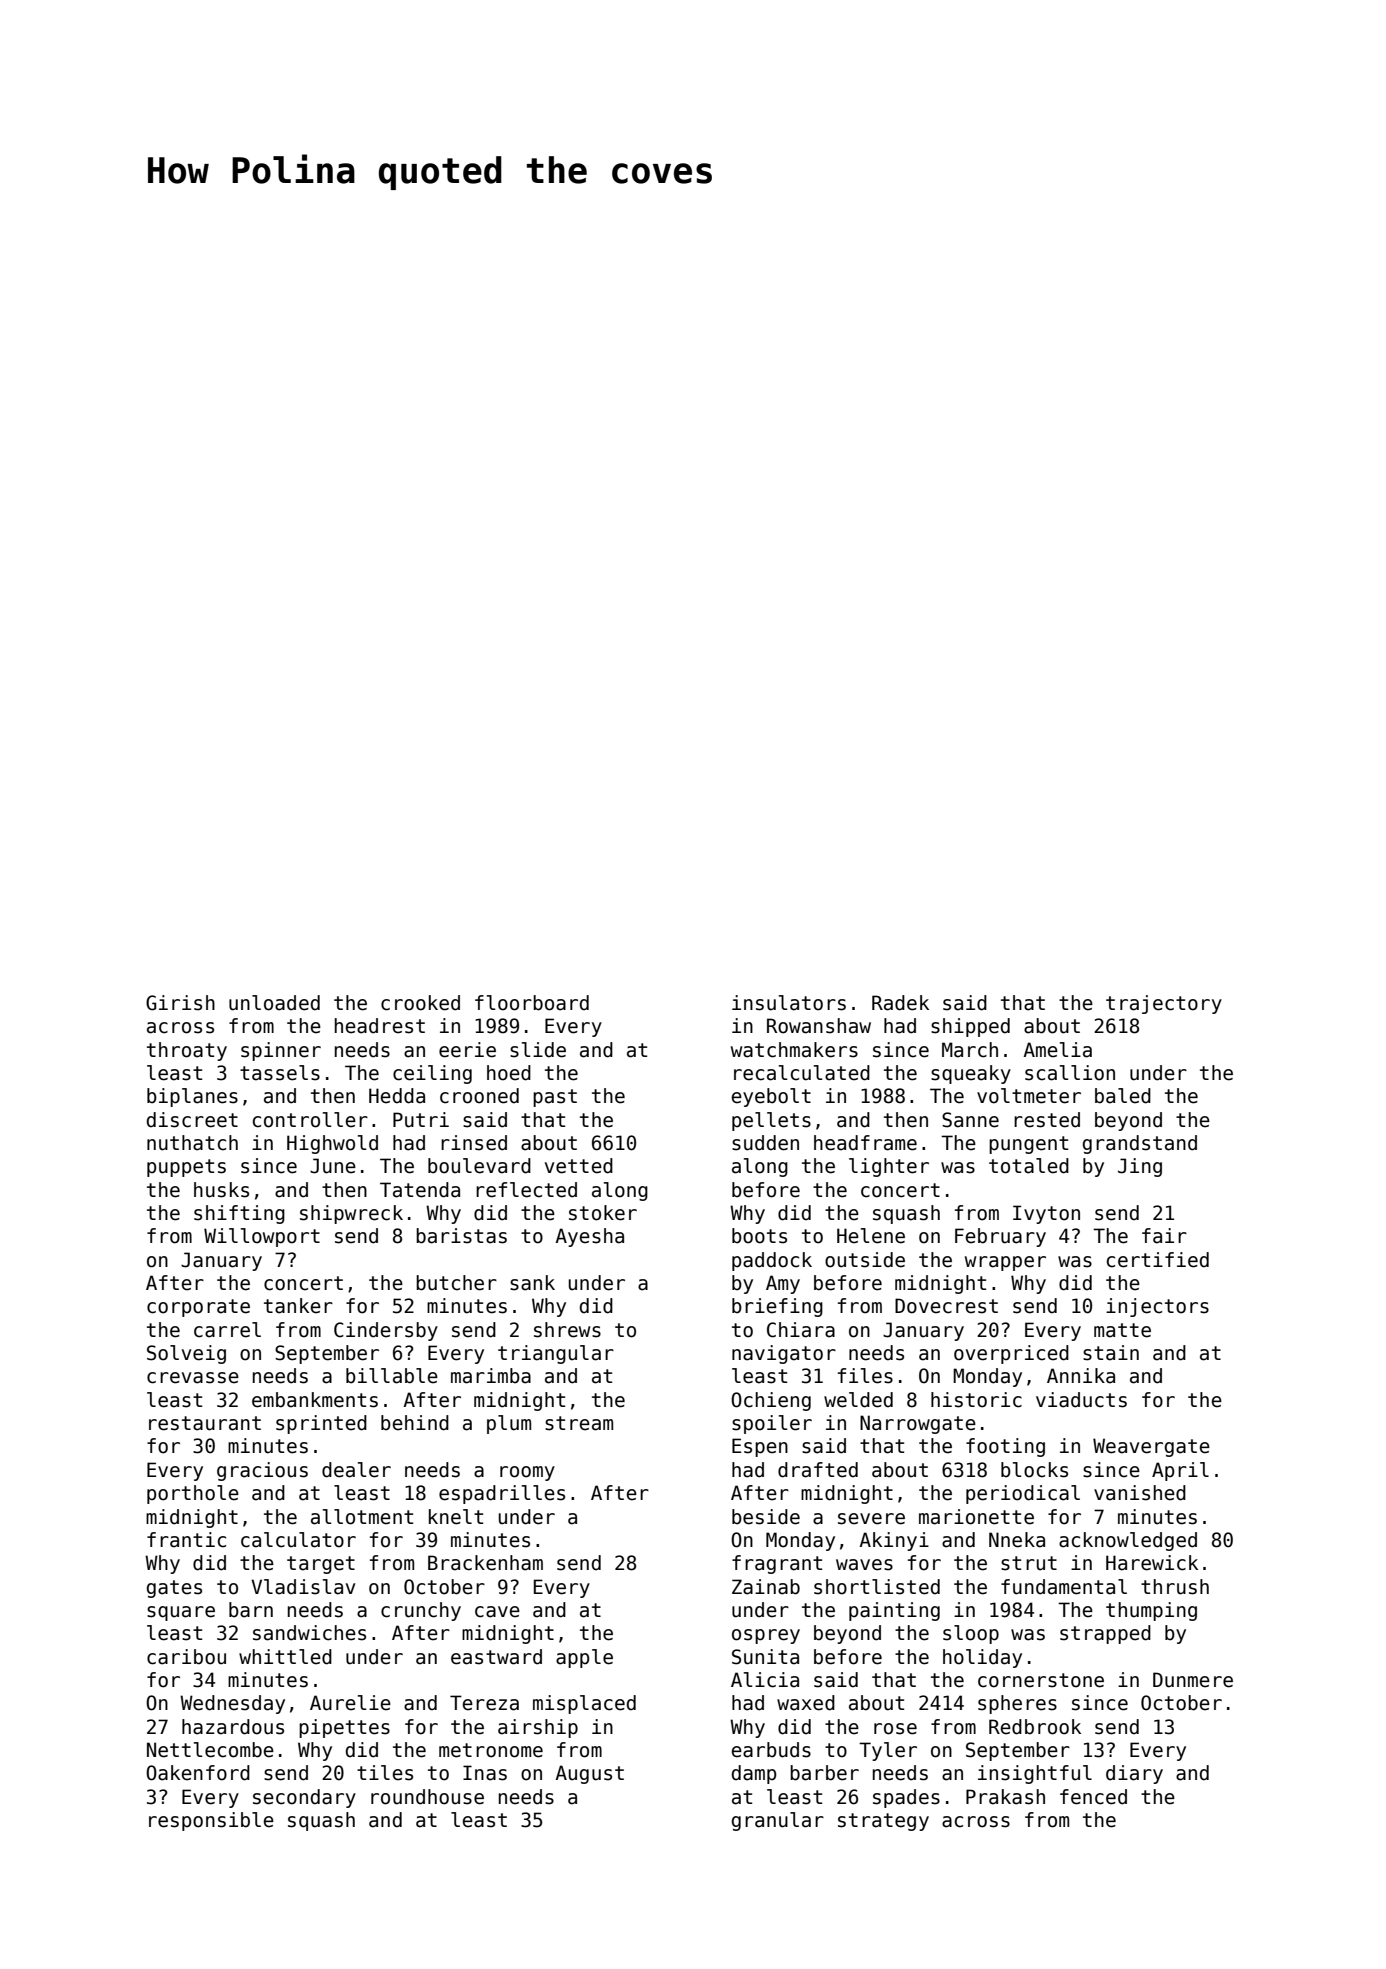 Image resolution: width=1386 pixels, height=1969 pixels. What do you see at coordinates (1035, 1774) in the document?
I see `insightful` at bounding box center [1035, 1774].
